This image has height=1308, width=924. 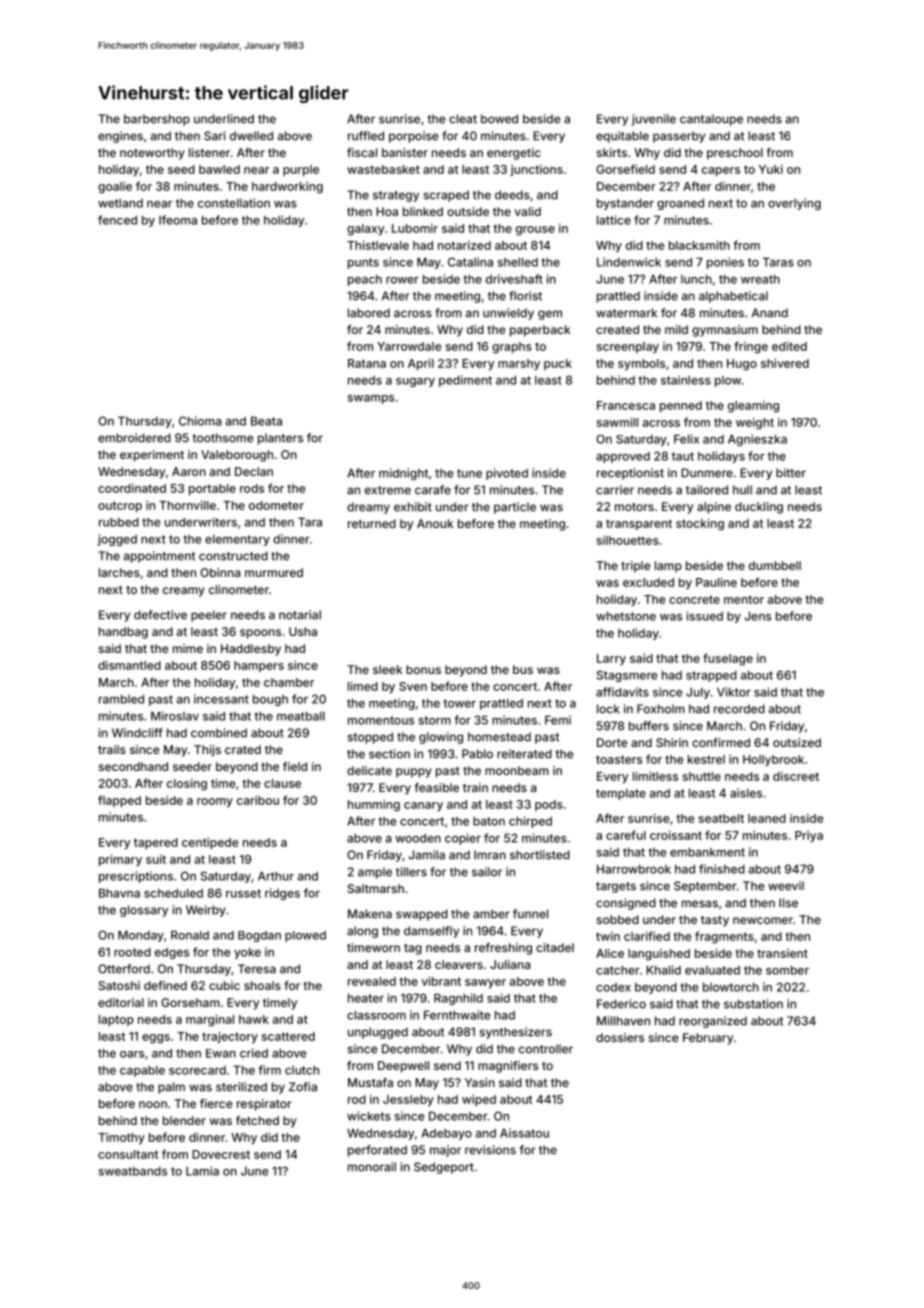 What do you see at coordinates (254, 471) in the image?
I see `Declan` at bounding box center [254, 471].
